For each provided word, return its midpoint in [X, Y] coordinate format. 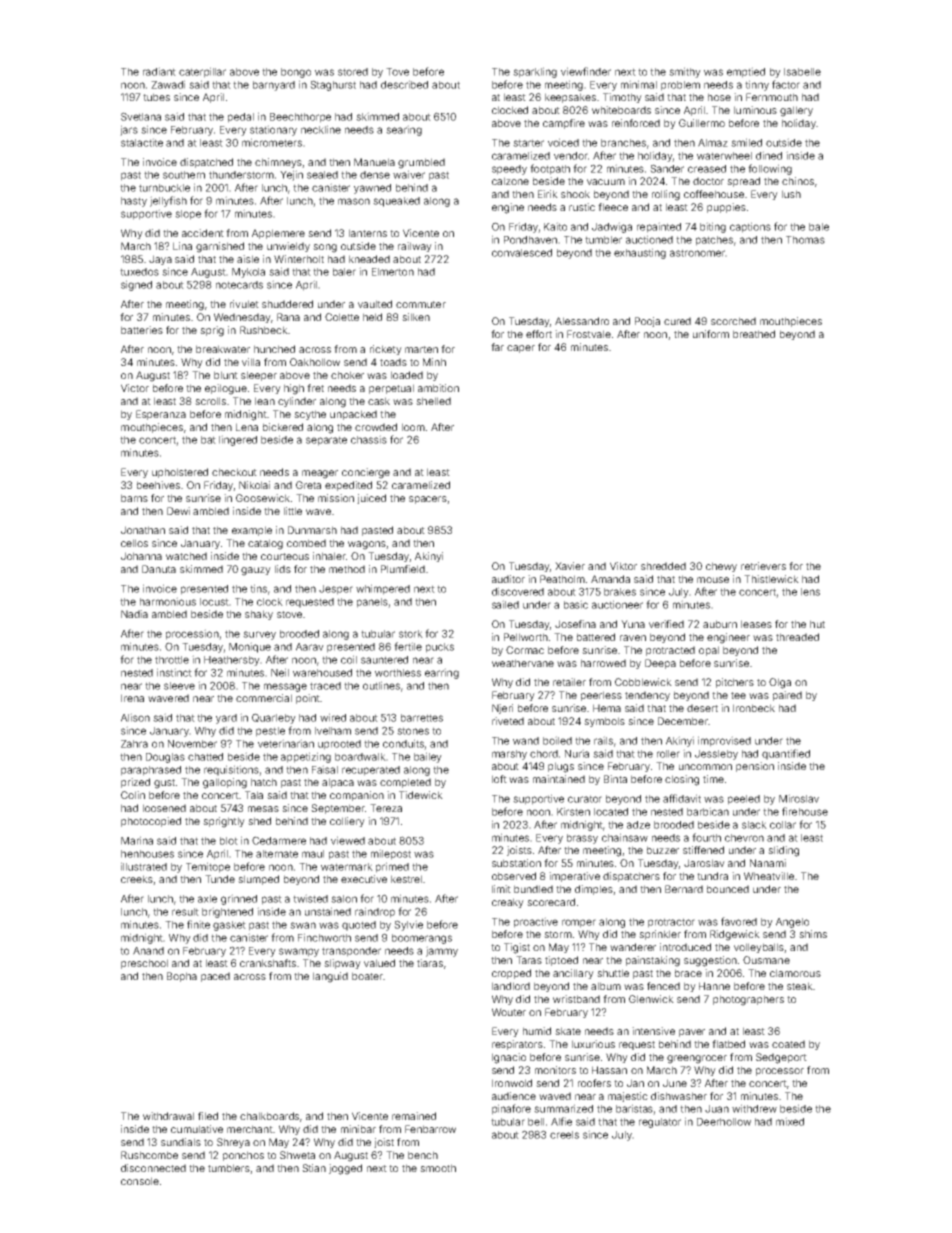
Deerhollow [724, 1122]
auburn [720, 624]
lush [791, 194]
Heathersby [232, 661]
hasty [134, 202]
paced [215, 977]
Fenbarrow [430, 1129]
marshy [509, 755]
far [497, 347]
